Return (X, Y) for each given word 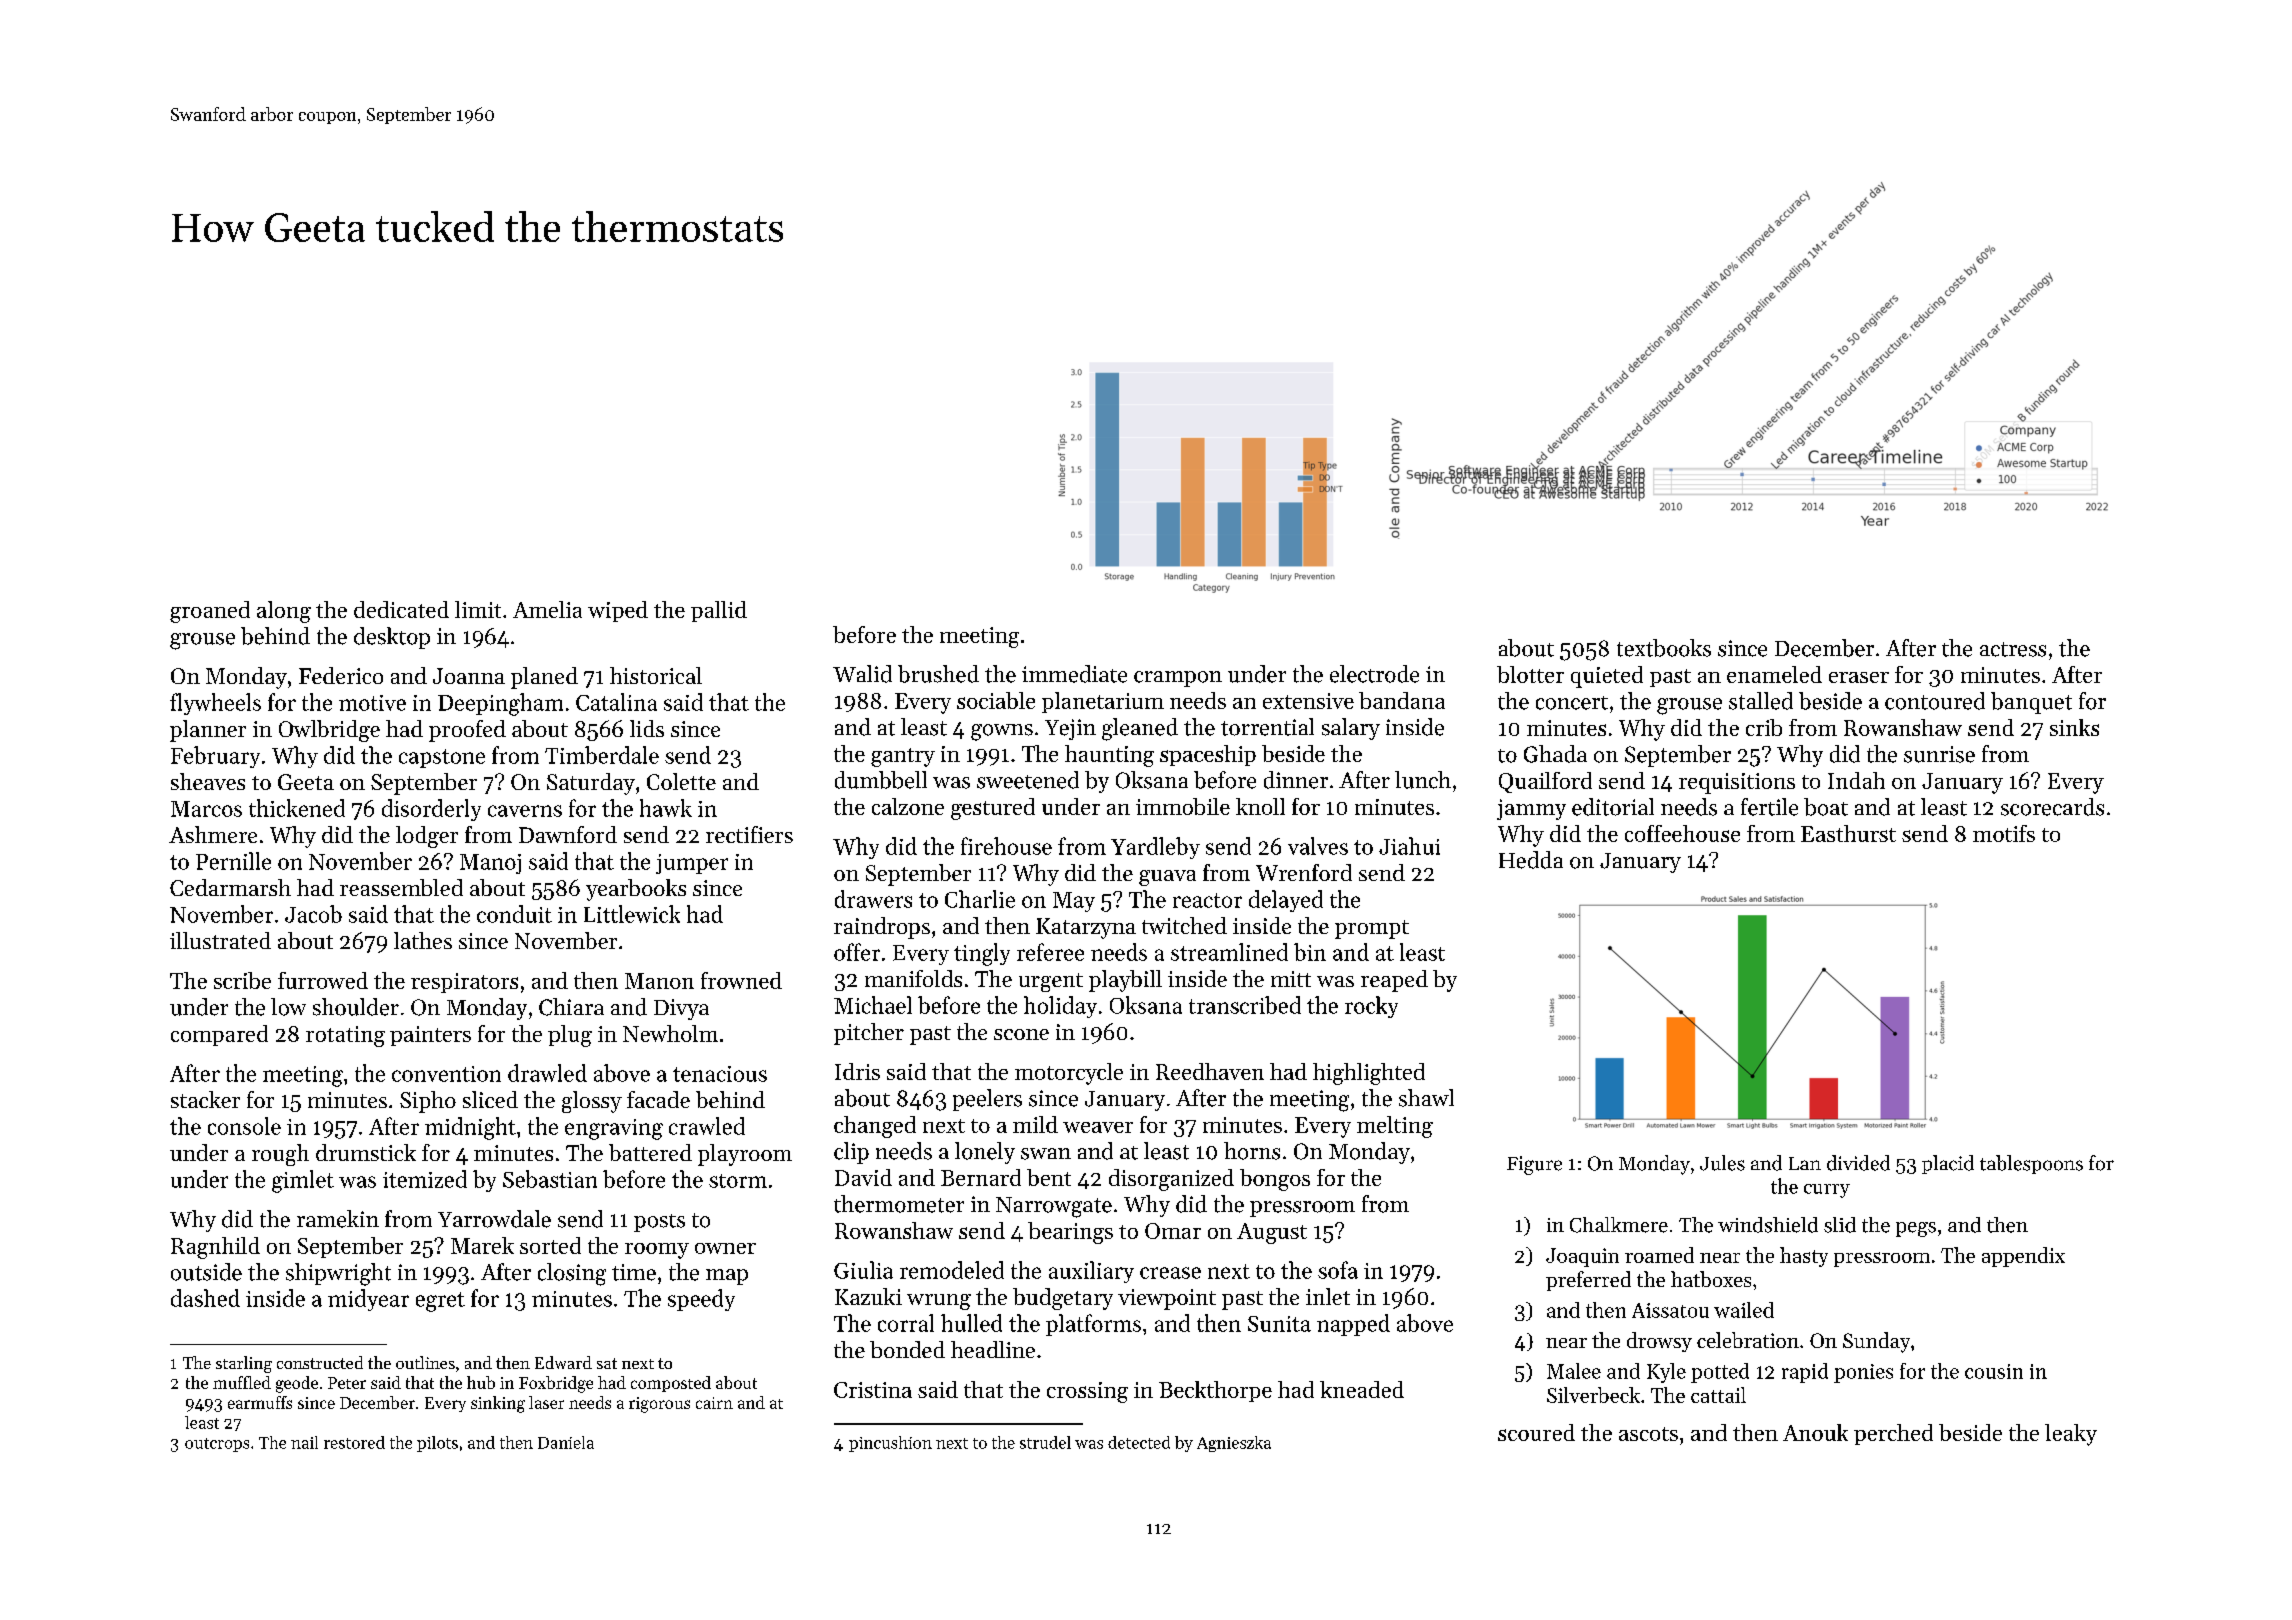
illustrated (220, 940)
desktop (392, 638)
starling (244, 1364)
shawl (1426, 1098)
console (244, 1126)
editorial (1613, 807)
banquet (2031, 703)
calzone (908, 806)
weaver (1098, 1127)
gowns (1002, 732)
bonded (907, 1349)
